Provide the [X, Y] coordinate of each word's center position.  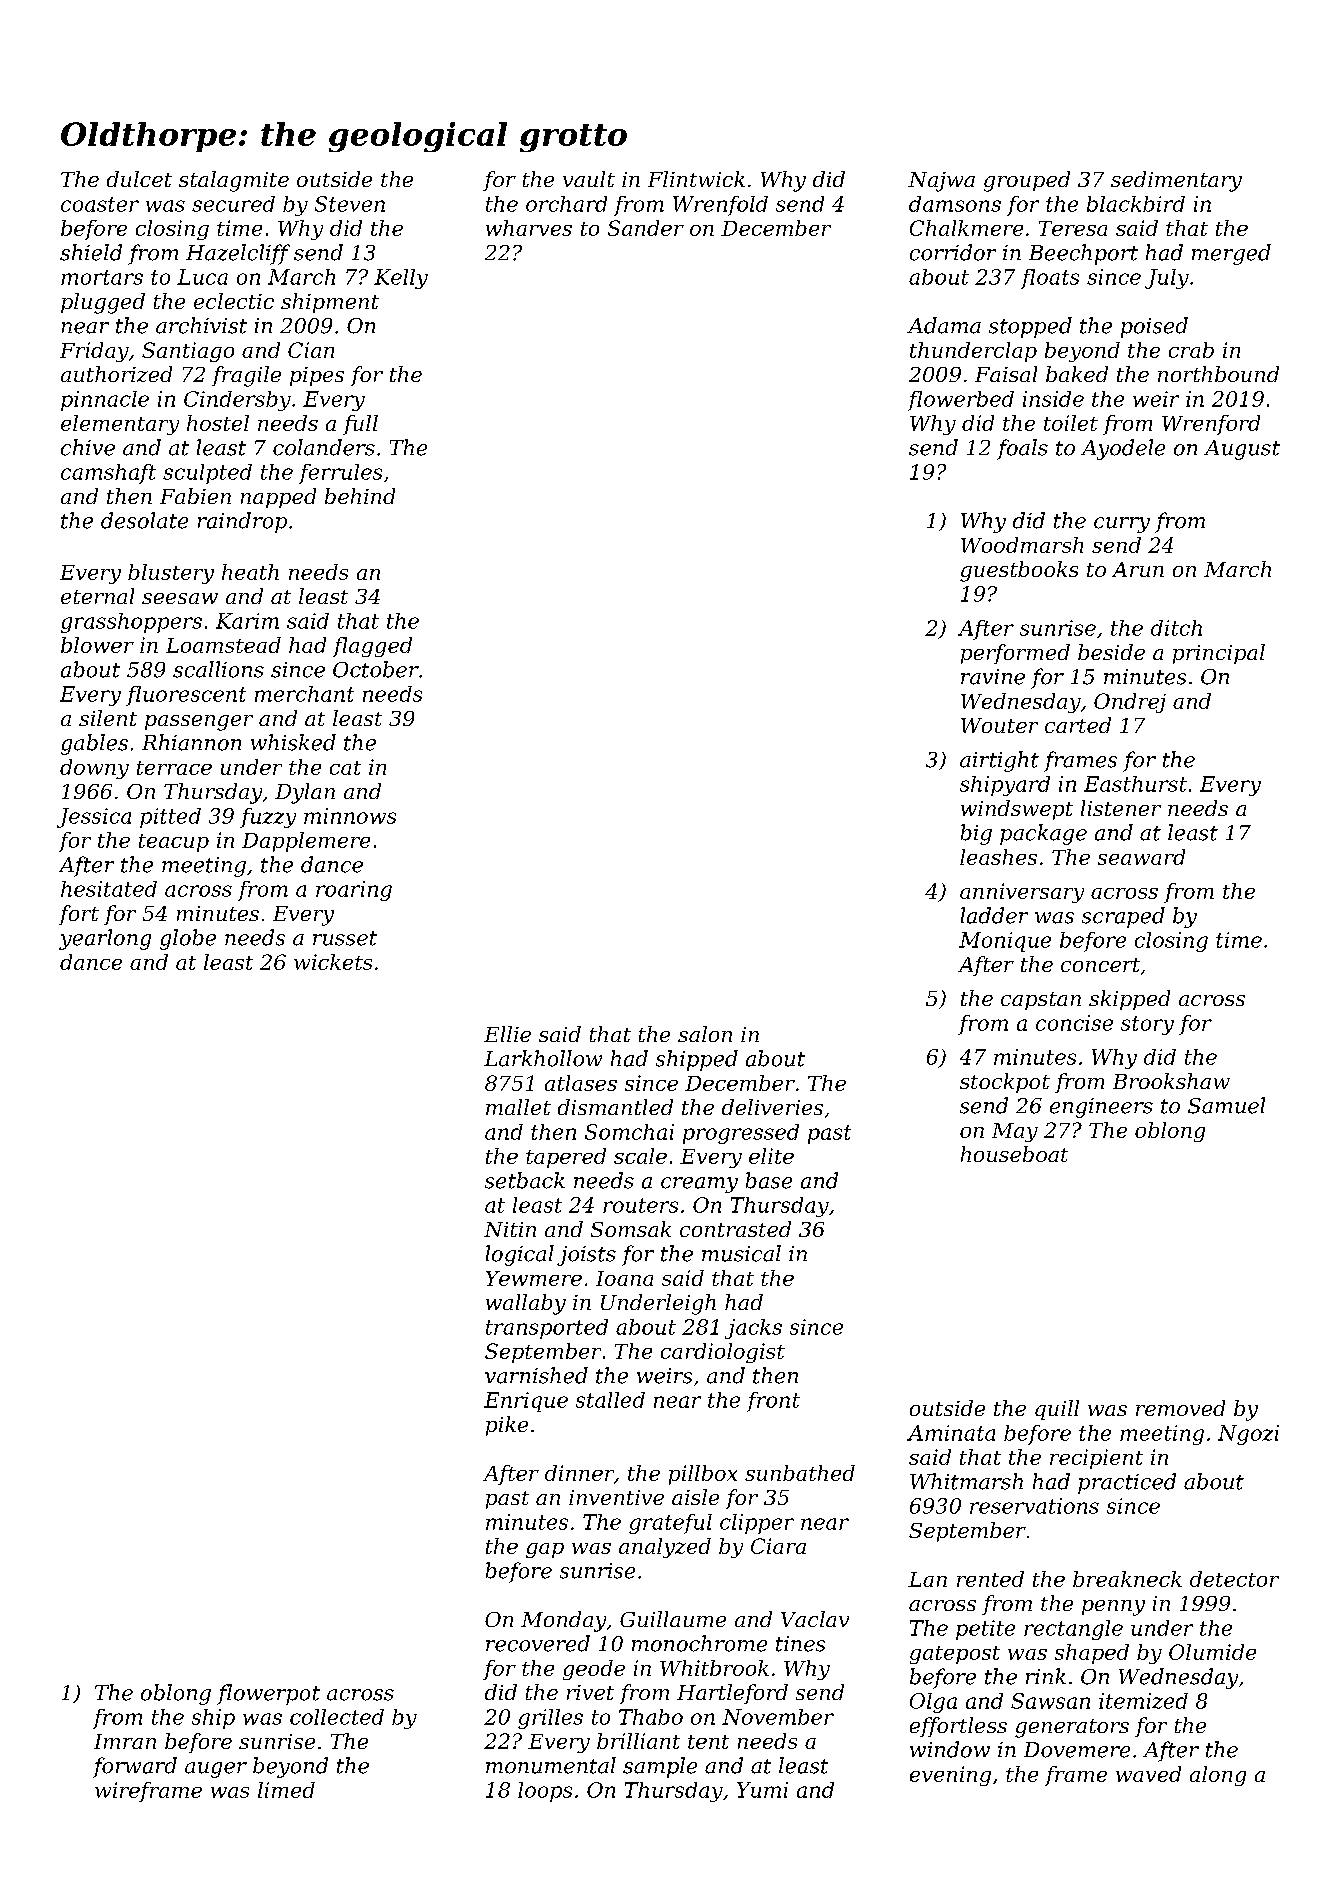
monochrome [699, 1643]
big [976, 834]
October [376, 669]
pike [507, 1426]
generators [1072, 1728]
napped [278, 498]
